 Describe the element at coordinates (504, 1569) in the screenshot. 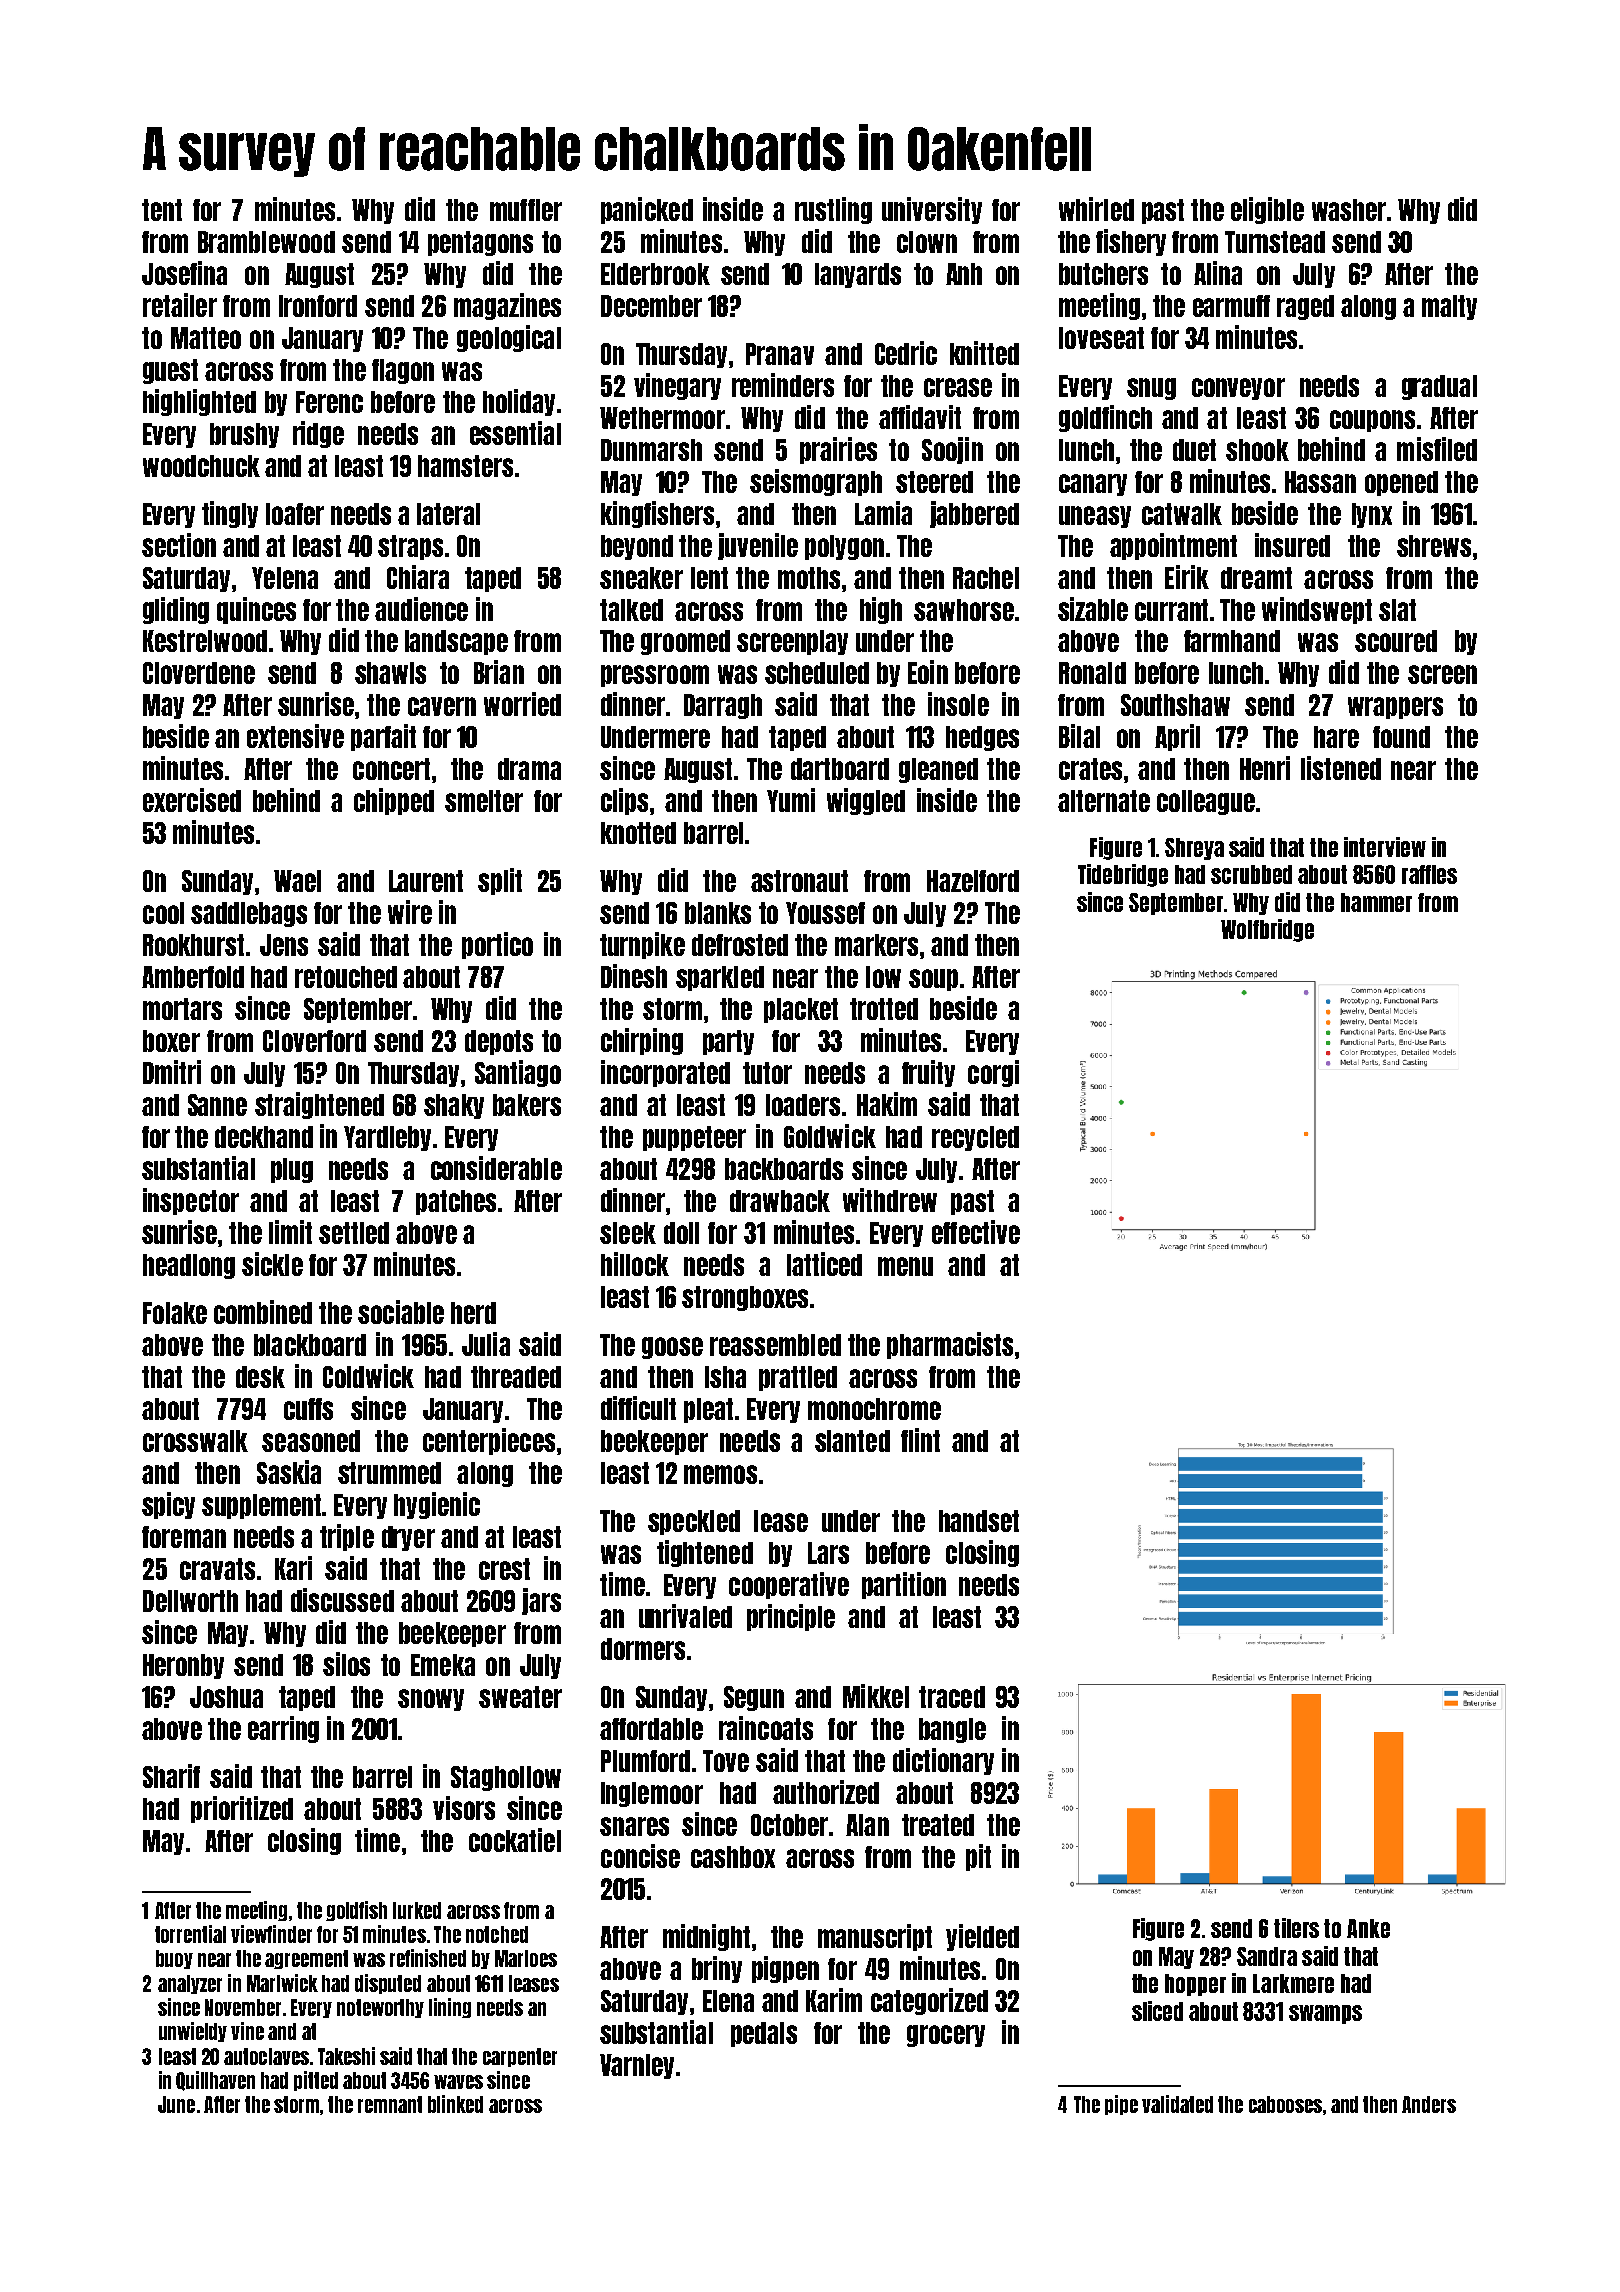

I see `crest` at that location.
